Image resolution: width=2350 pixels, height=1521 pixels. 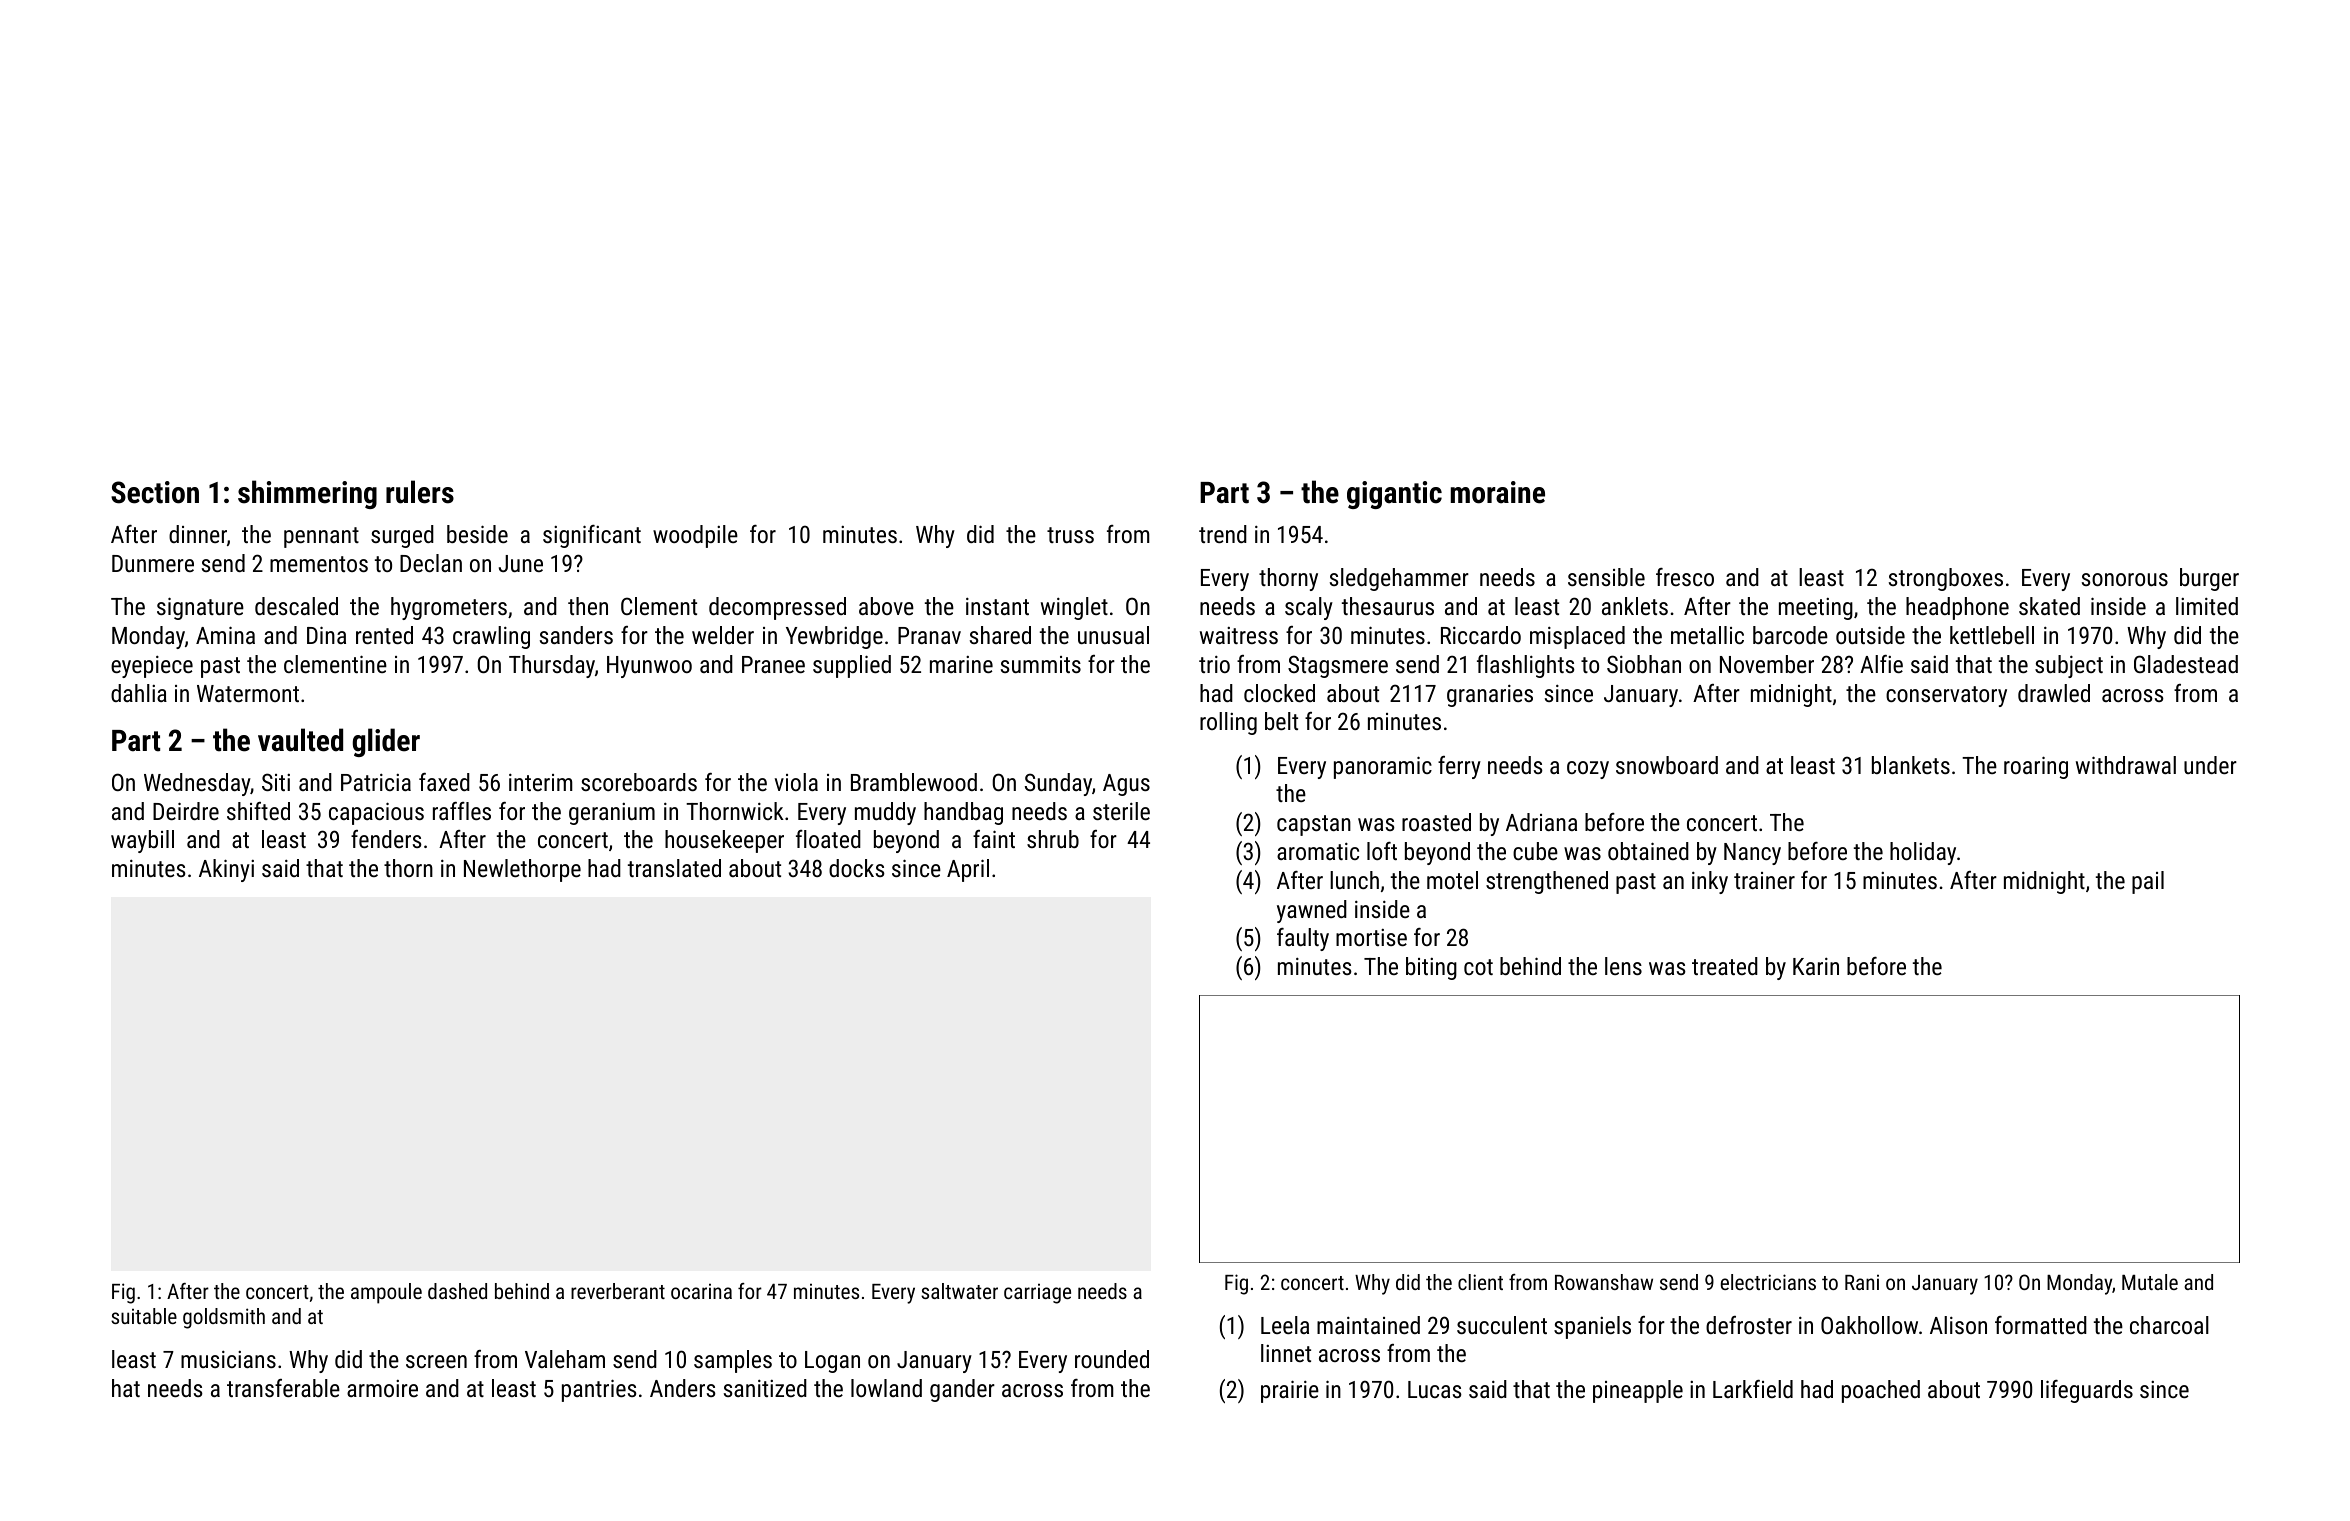 What do you see at coordinates (1498, 492) in the page?
I see `moraine` at bounding box center [1498, 492].
